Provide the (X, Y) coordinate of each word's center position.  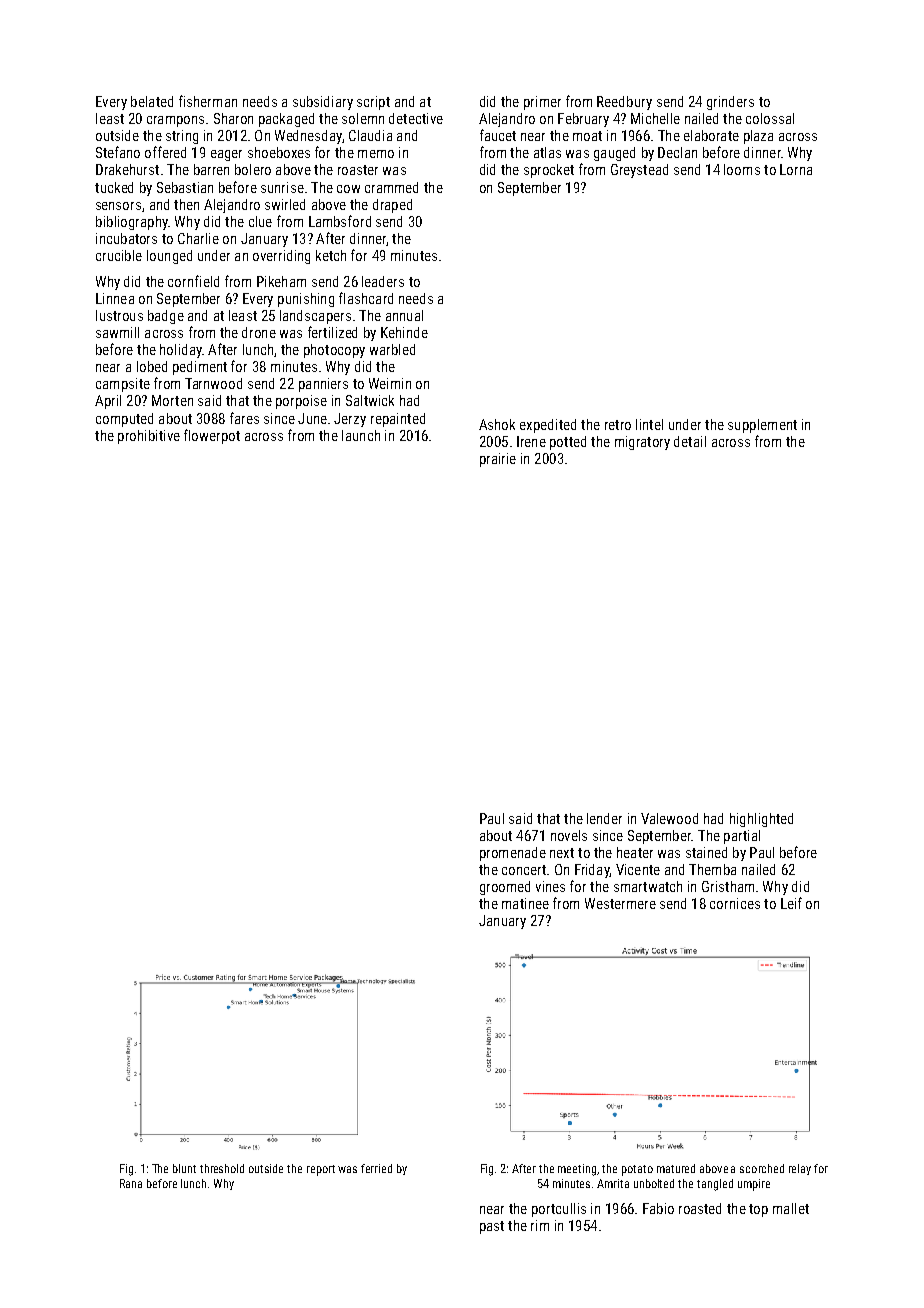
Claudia (370, 135)
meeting (577, 1170)
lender (604, 818)
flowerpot (212, 436)
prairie (498, 460)
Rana (131, 1183)
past (492, 1227)
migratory (642, 443)
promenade (513, 854)
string (182, 137)
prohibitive (149, 437)
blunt (184, 1168)
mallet (791, 1208)
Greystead (639, 171)
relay (800, 1169)
